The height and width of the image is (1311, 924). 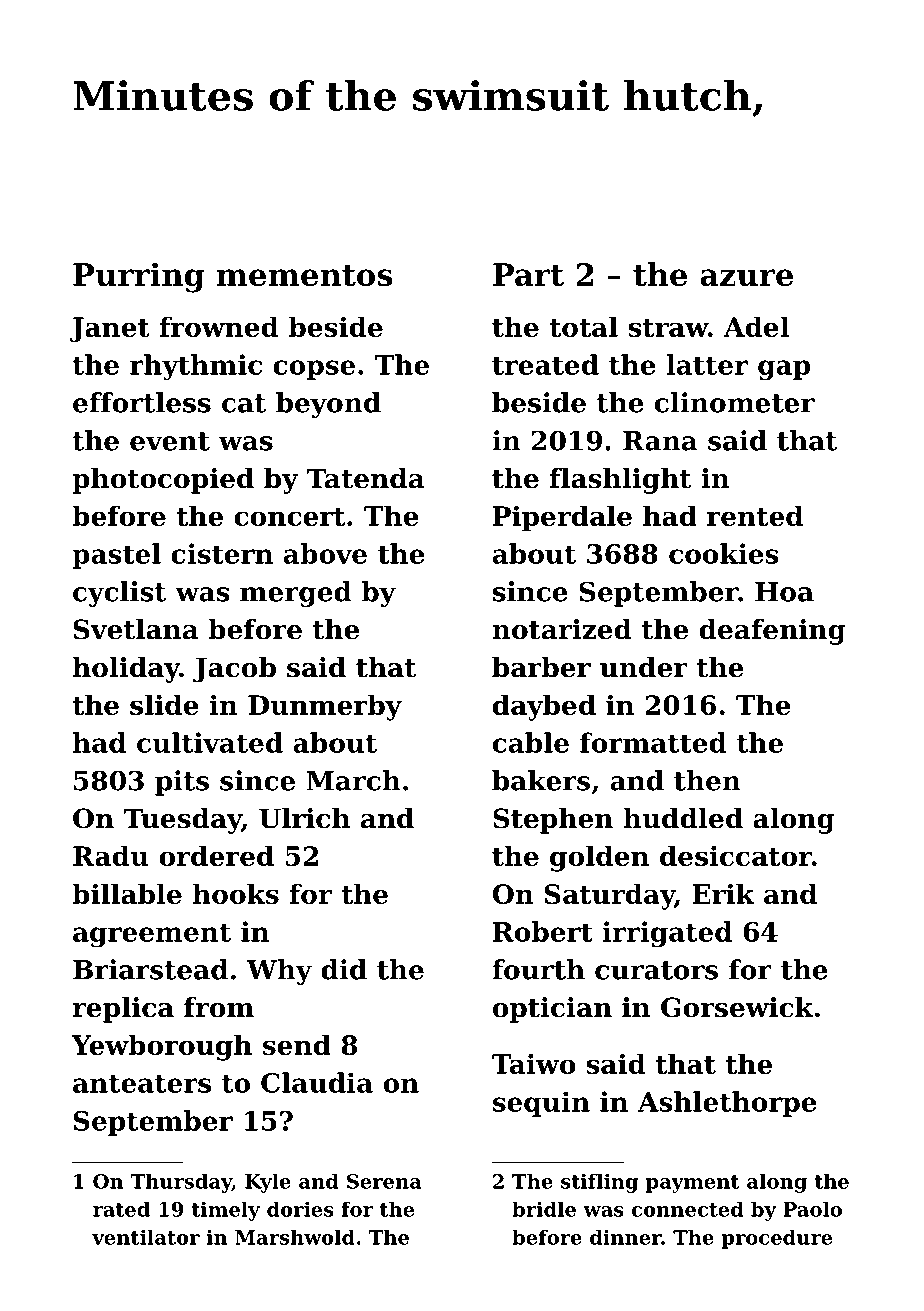 What do you see at coordinates (755, 515) in the image?
I see `rented` at bounding box center [755, 515].
